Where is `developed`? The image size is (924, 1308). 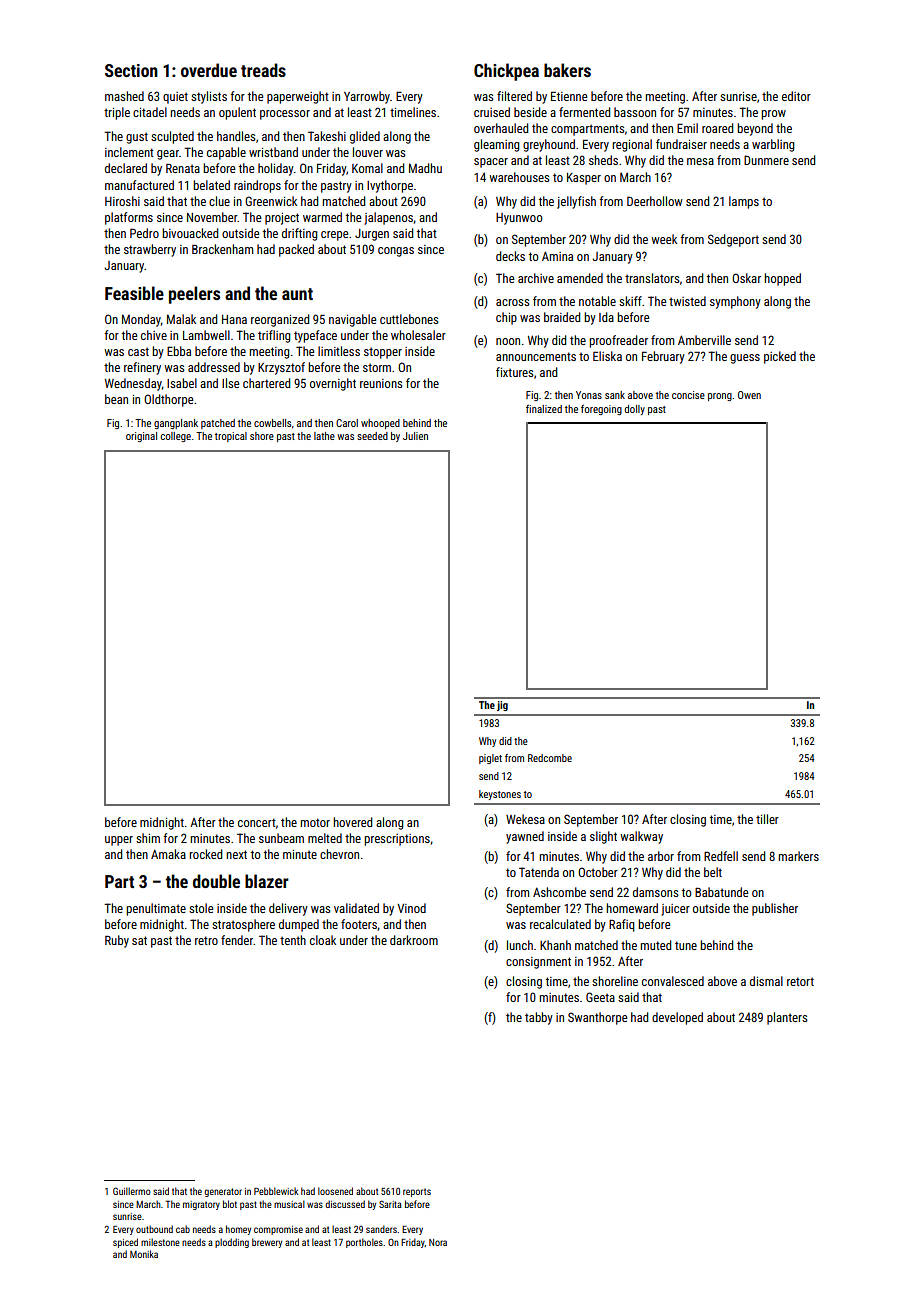 developed is located at coordinates (677, 1018).
